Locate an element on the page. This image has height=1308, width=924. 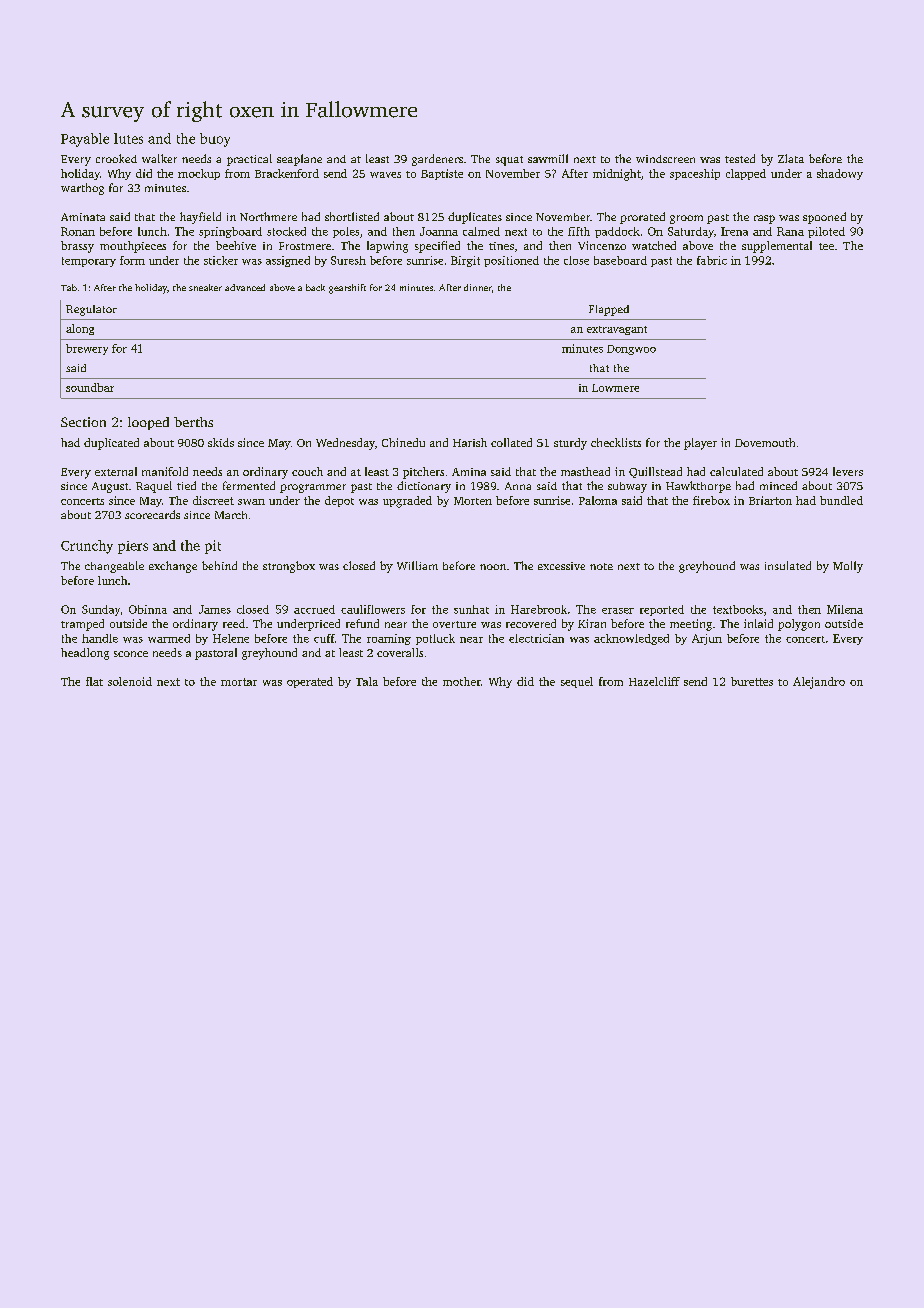
player is located at coordinates (700, 444).
